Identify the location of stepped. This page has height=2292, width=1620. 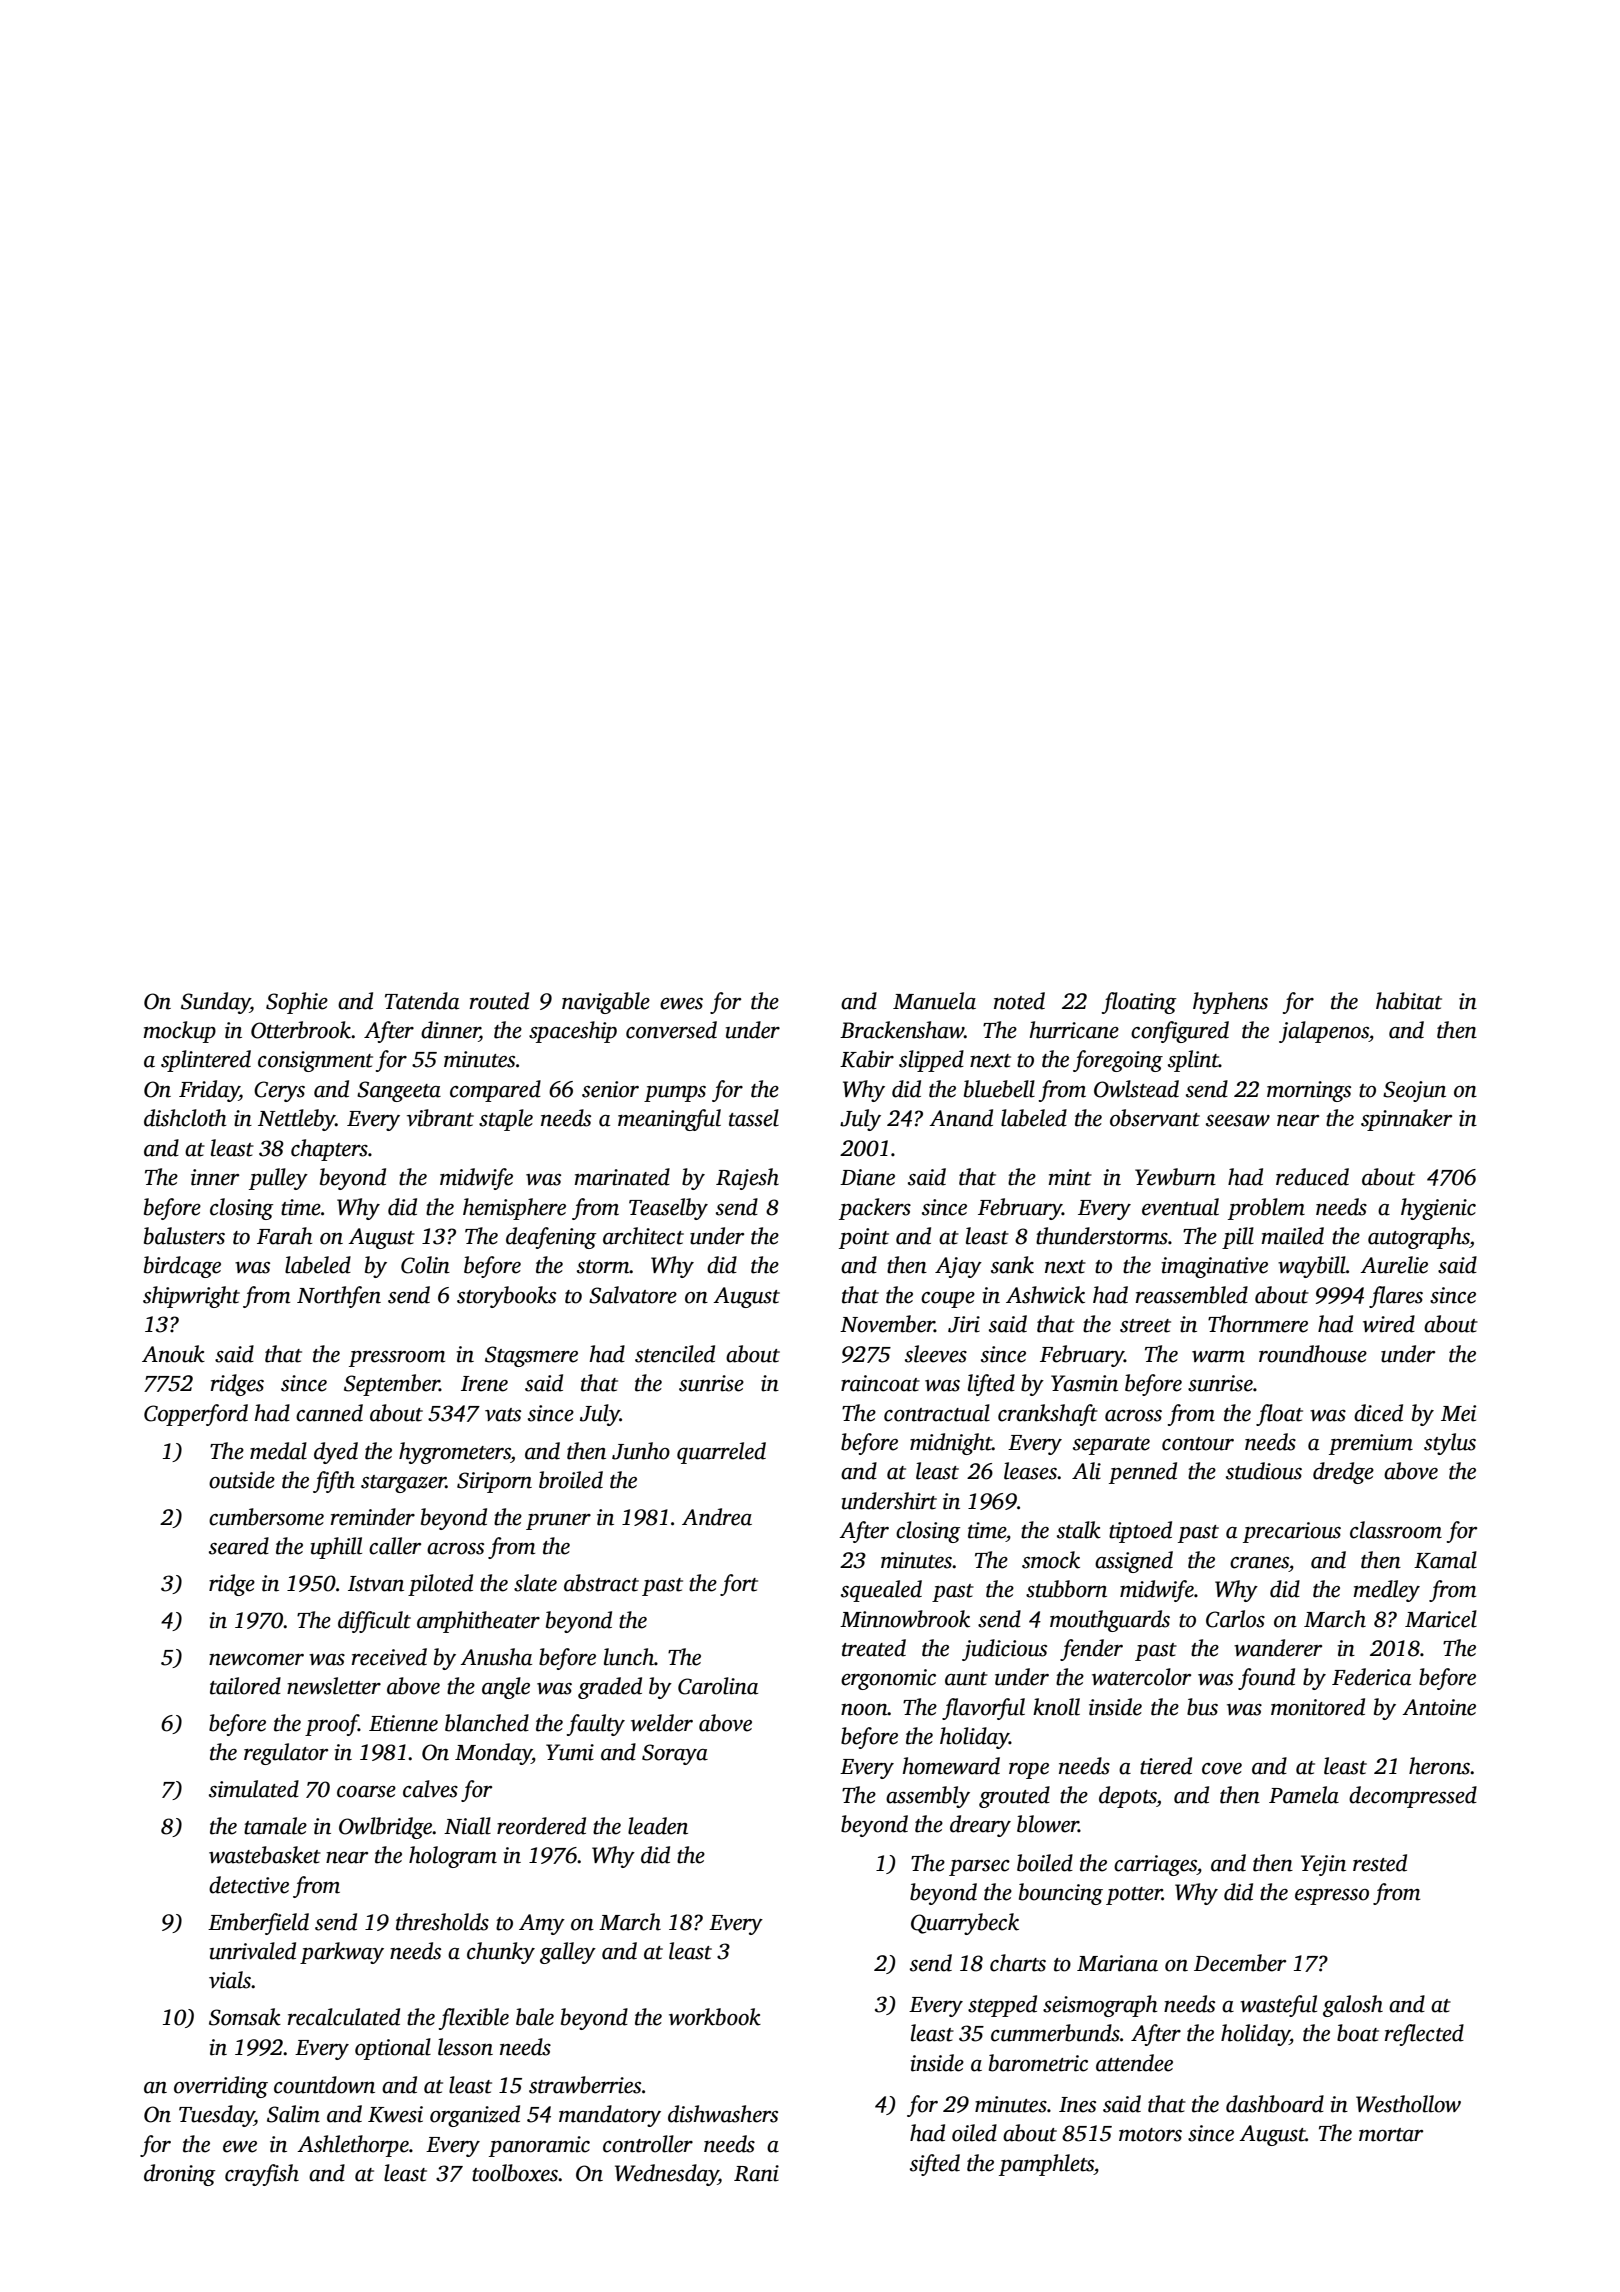
(1002, 2006).
